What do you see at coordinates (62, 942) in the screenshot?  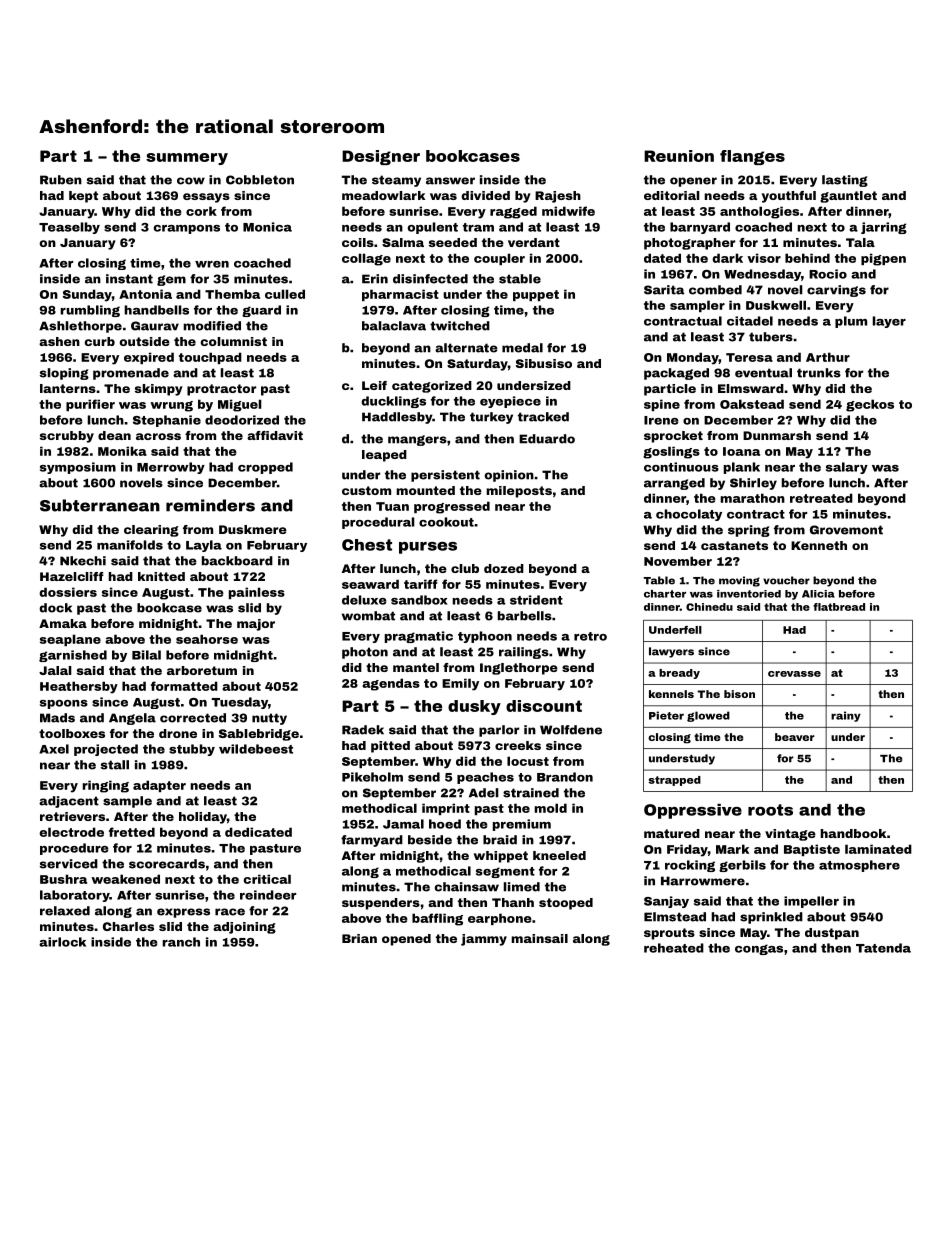 I see `airlock` at bounding box center [62, 942].
